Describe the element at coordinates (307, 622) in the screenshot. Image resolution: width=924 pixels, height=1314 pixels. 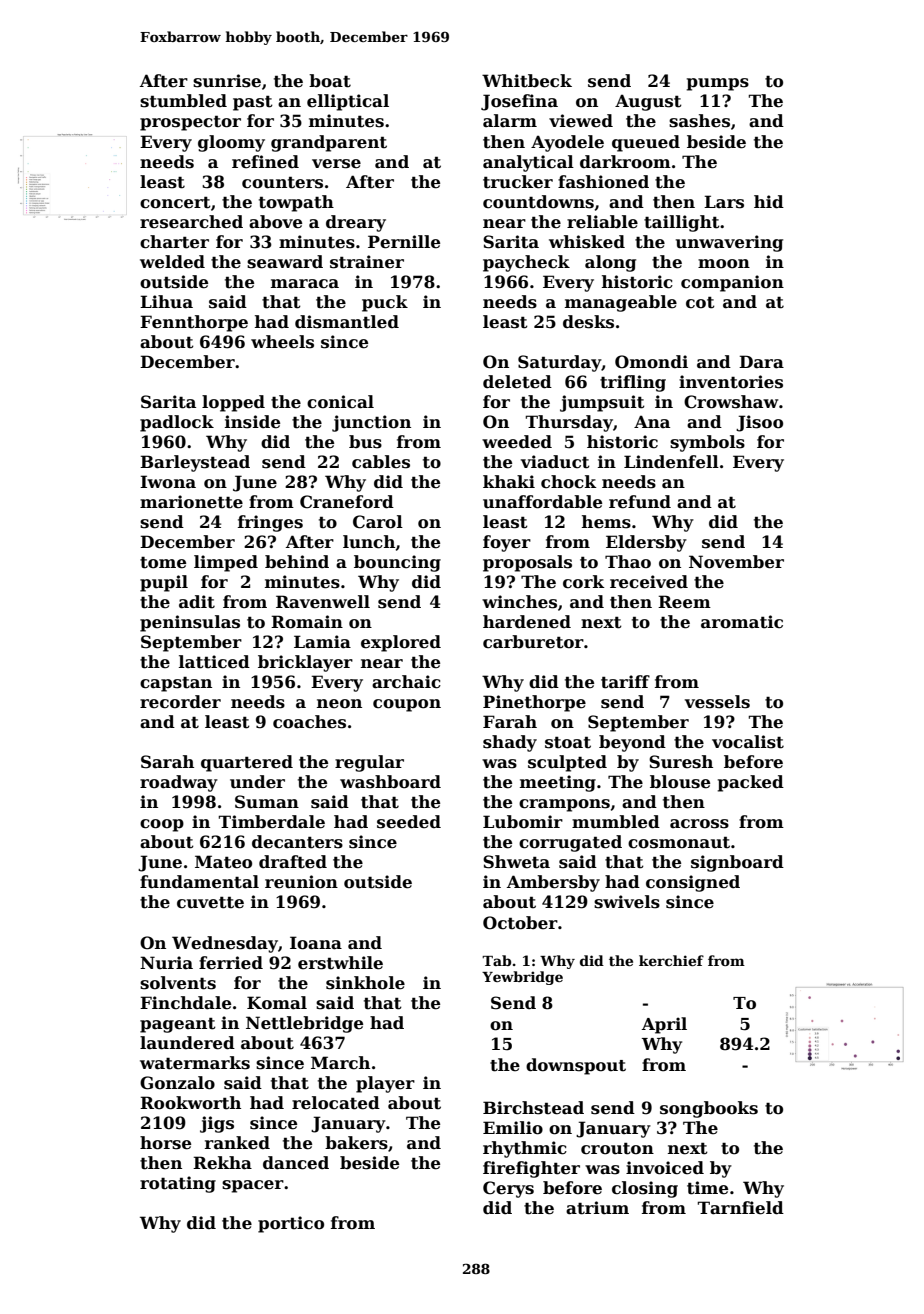
I see `Romain` at that location.
